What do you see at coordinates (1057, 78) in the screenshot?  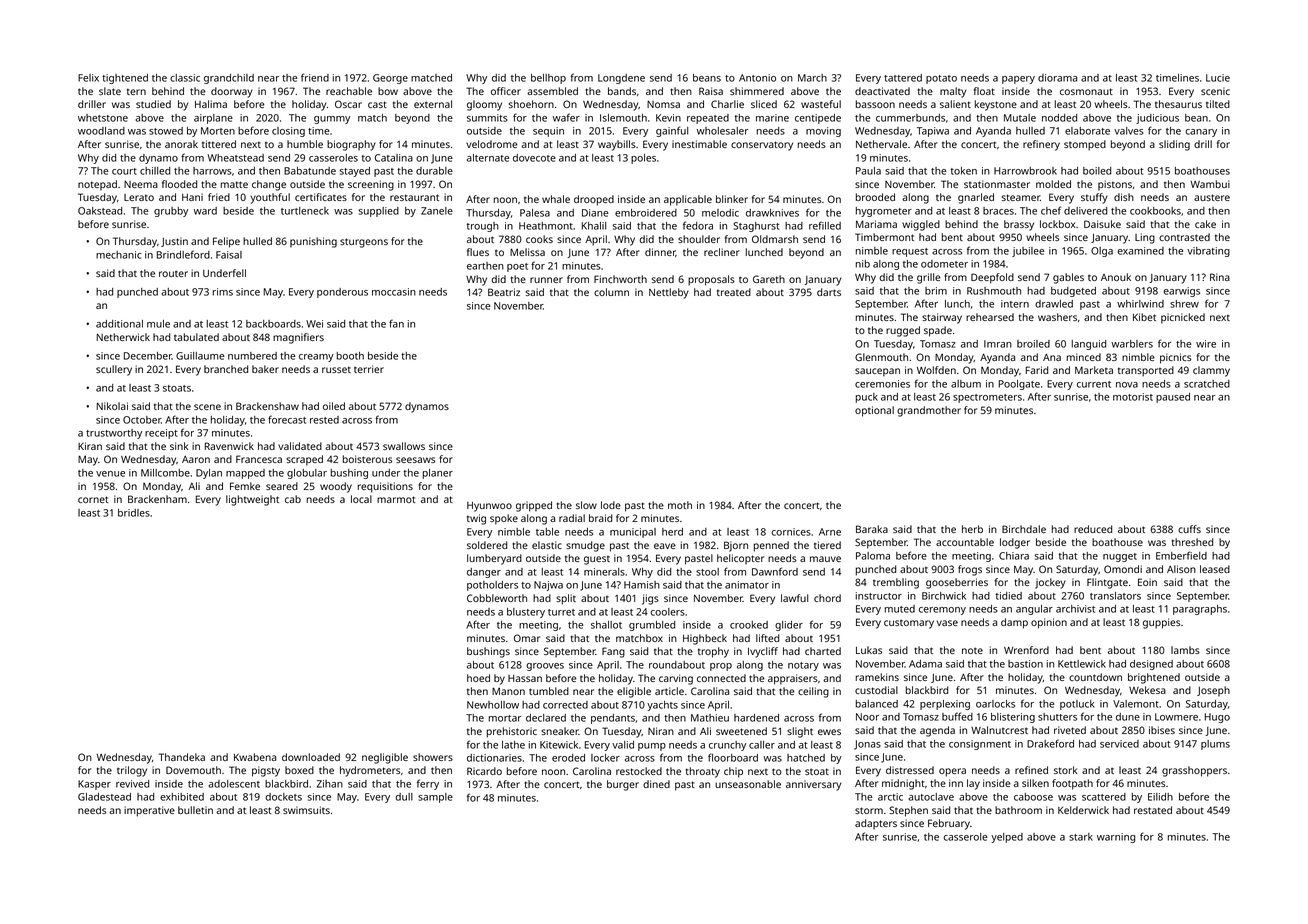 I see `diorama` at bounding box center [1057, 78].
